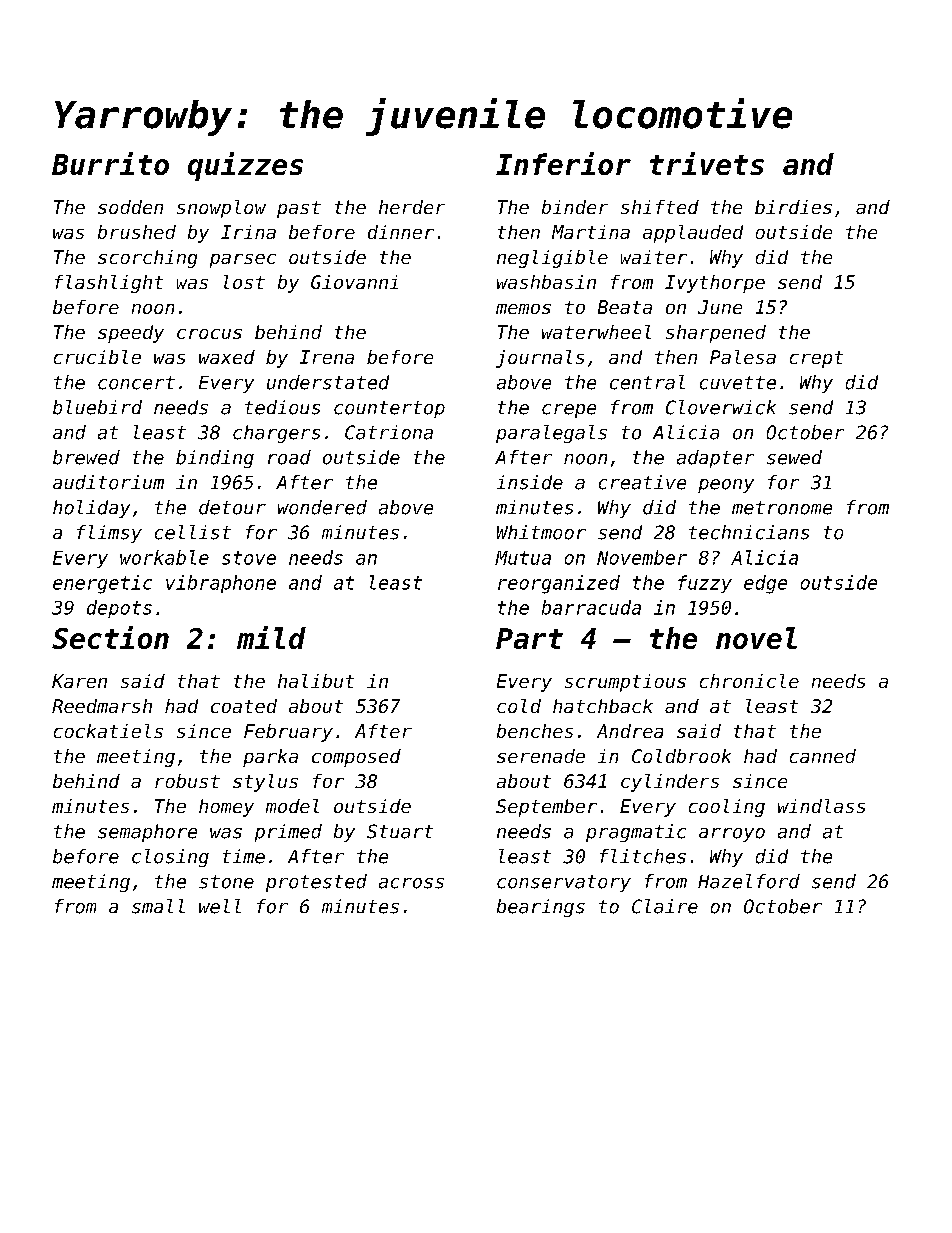 The image size is (952, 1233). Describe the element at coordinates (530, 482) in the screenshot. I see `inside` at that location.
